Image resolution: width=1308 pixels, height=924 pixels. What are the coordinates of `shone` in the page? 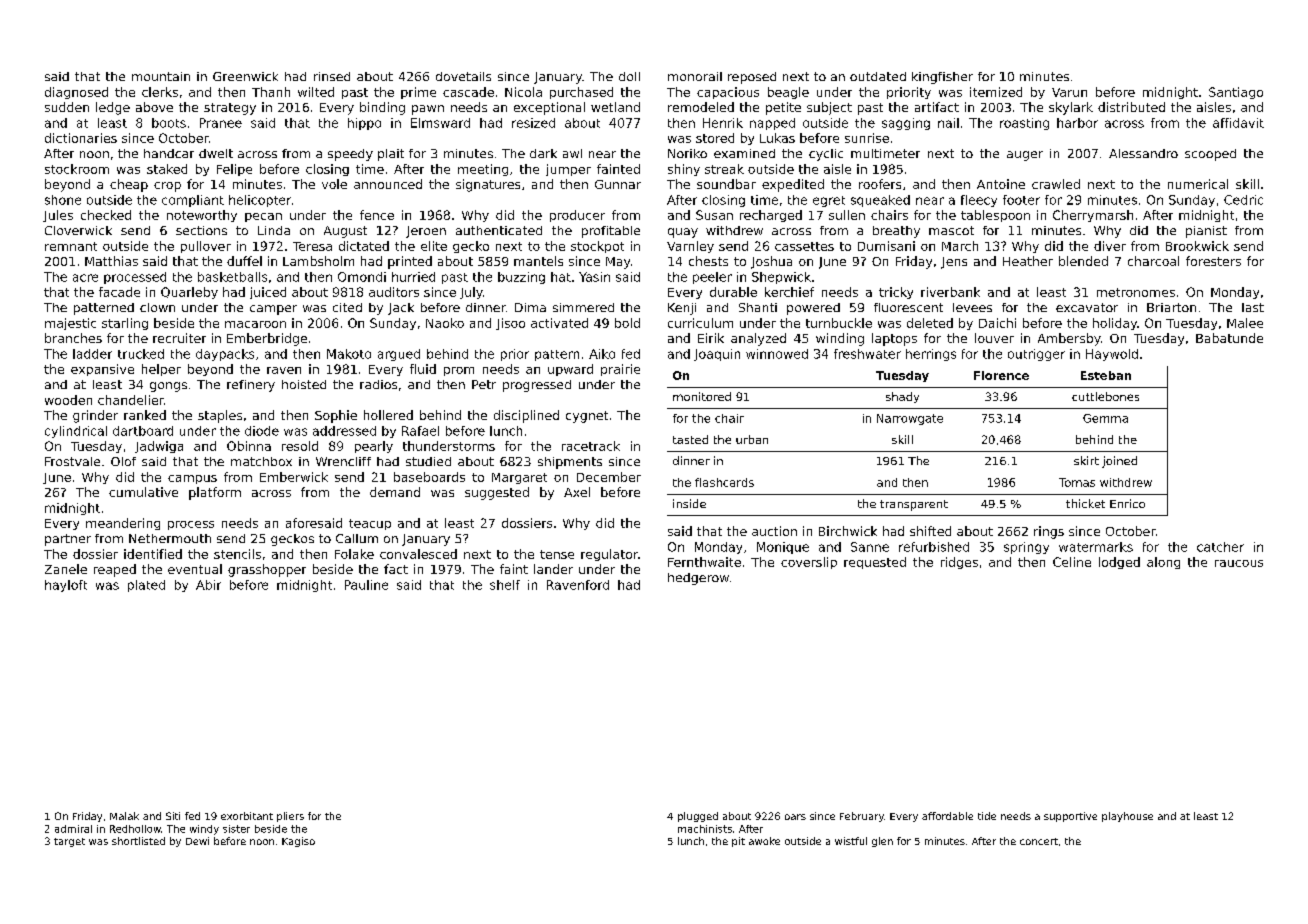 It's located at (63, 200).
